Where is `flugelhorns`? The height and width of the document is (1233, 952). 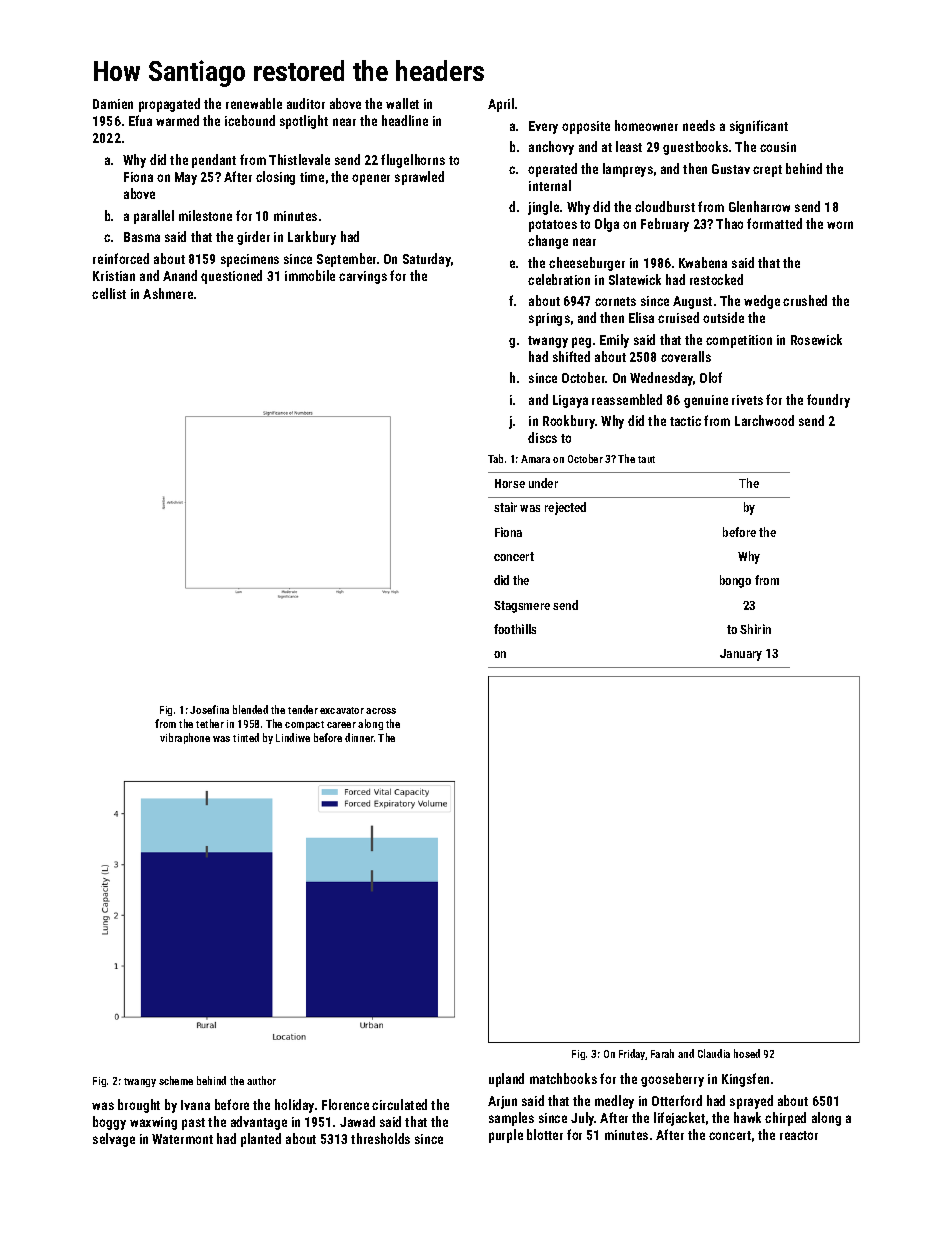 flugelhorns is located at coordinates (413, 161).
